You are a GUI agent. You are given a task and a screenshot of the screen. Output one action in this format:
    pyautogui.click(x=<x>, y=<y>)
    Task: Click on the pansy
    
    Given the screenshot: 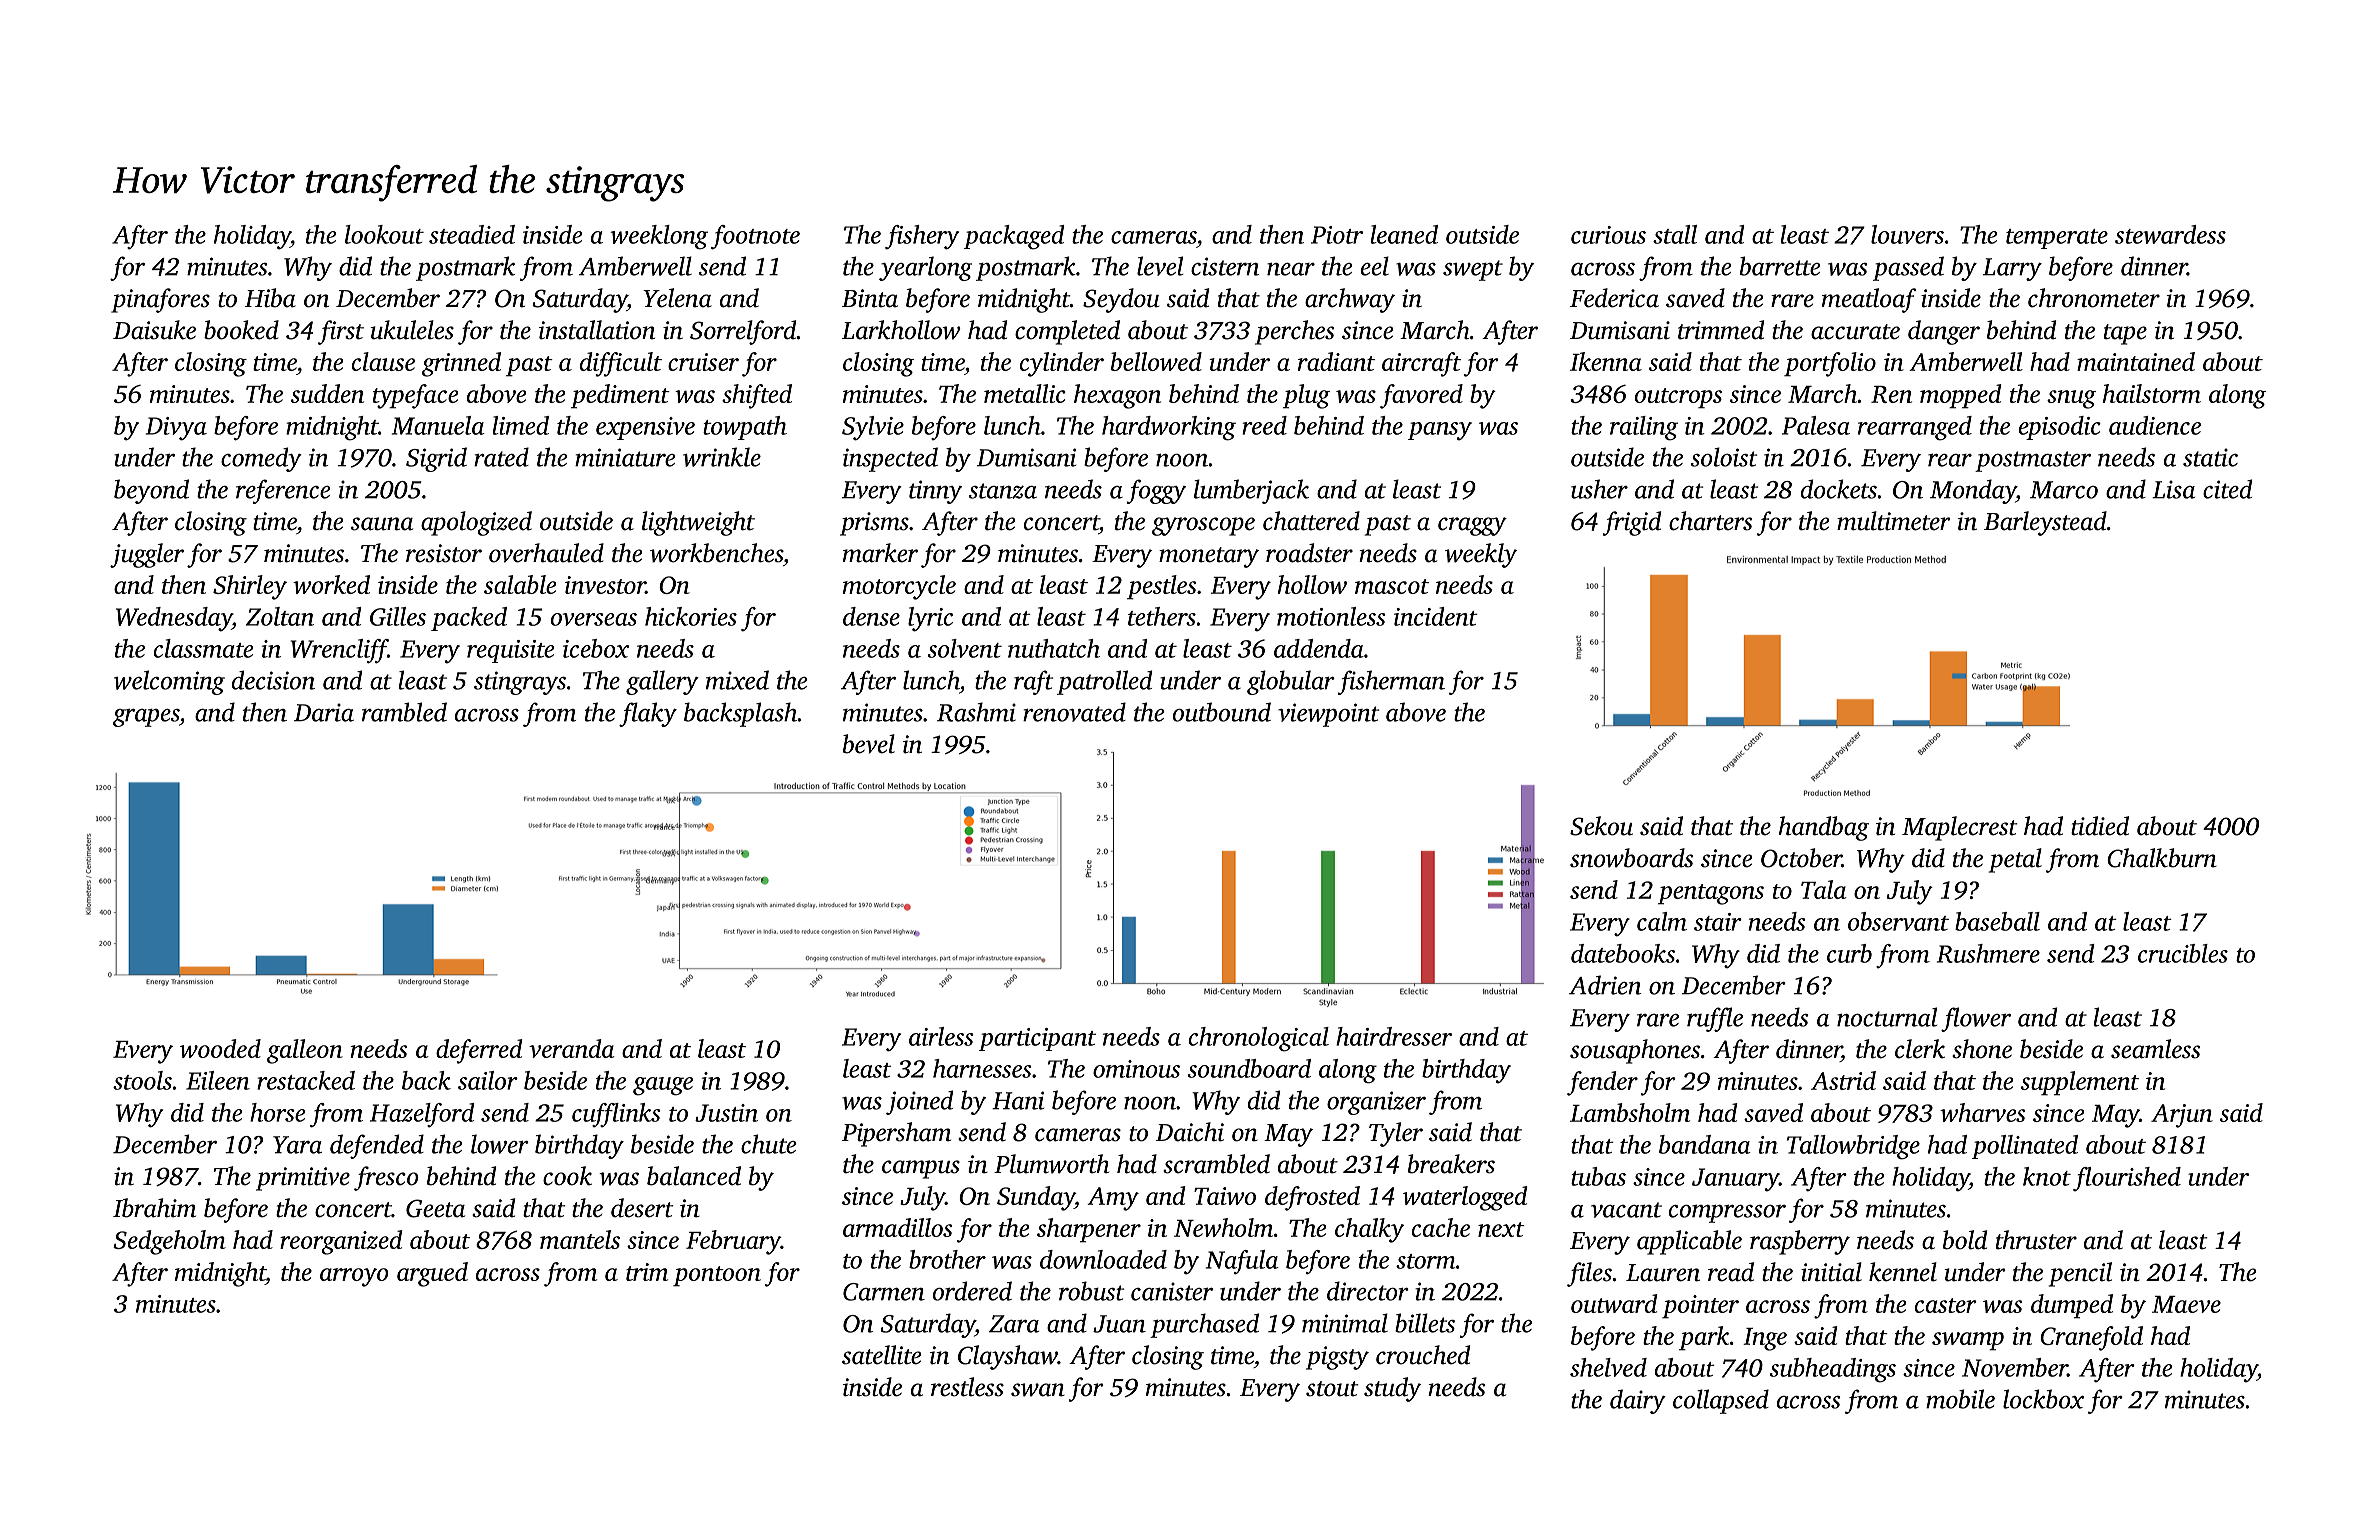 What is the action you would take?
    pyautogui.click(x=1440, y=431)
